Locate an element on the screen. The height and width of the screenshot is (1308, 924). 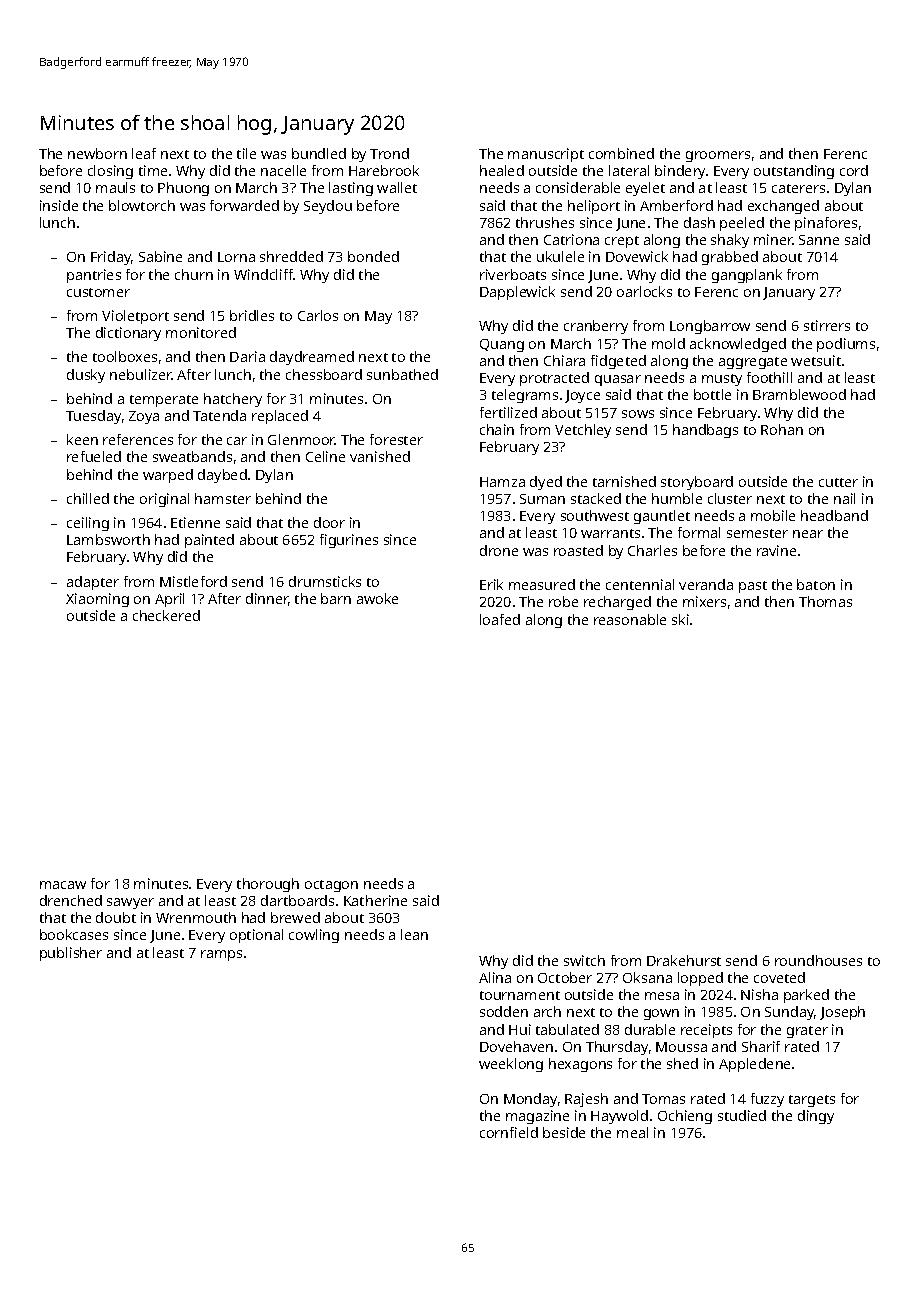
customer is located at coordinates (98, 292).
